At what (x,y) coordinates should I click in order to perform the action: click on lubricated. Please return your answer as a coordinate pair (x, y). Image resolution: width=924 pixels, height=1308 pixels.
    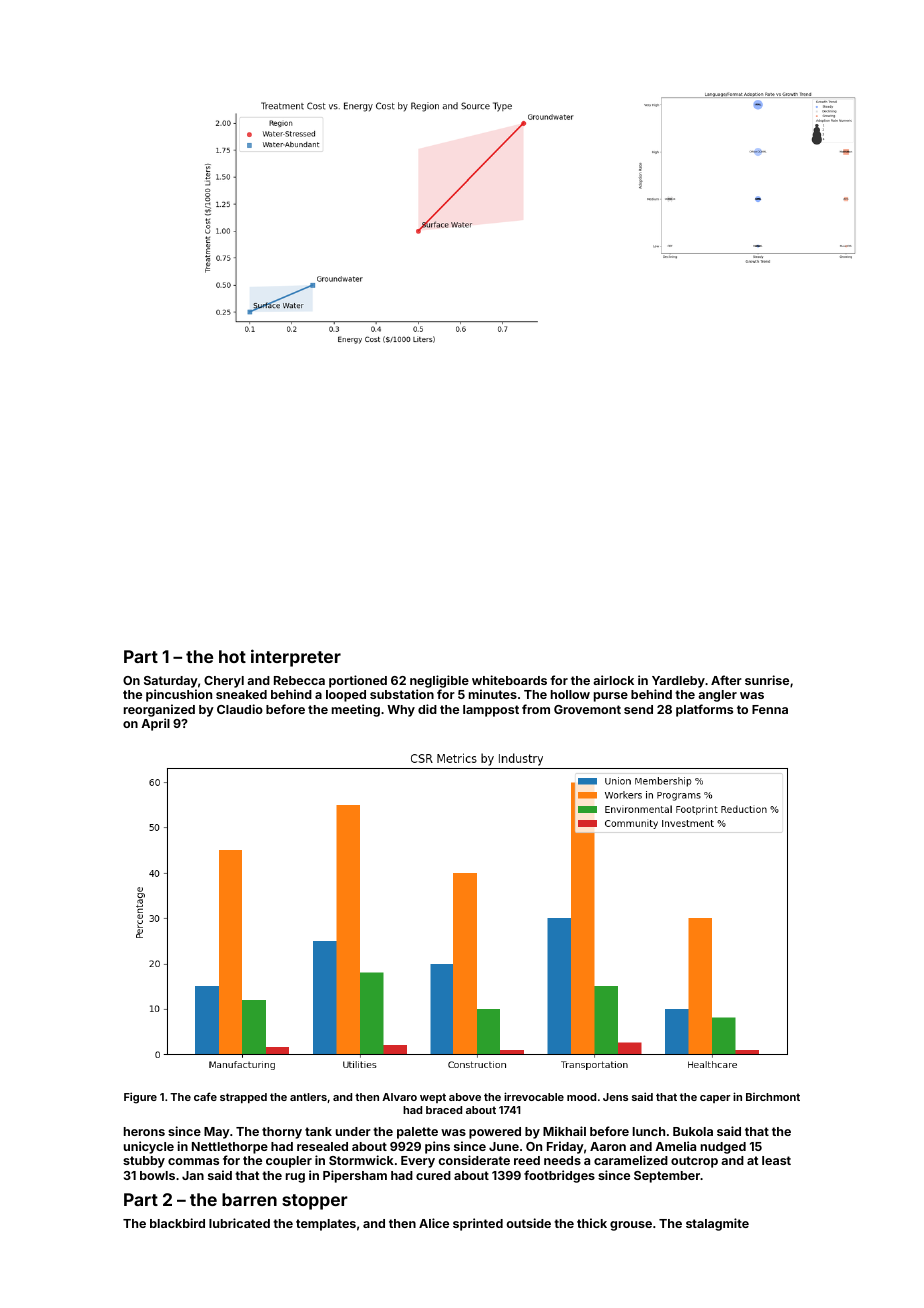
    Looking at the image, I should click on (239, 1223).
